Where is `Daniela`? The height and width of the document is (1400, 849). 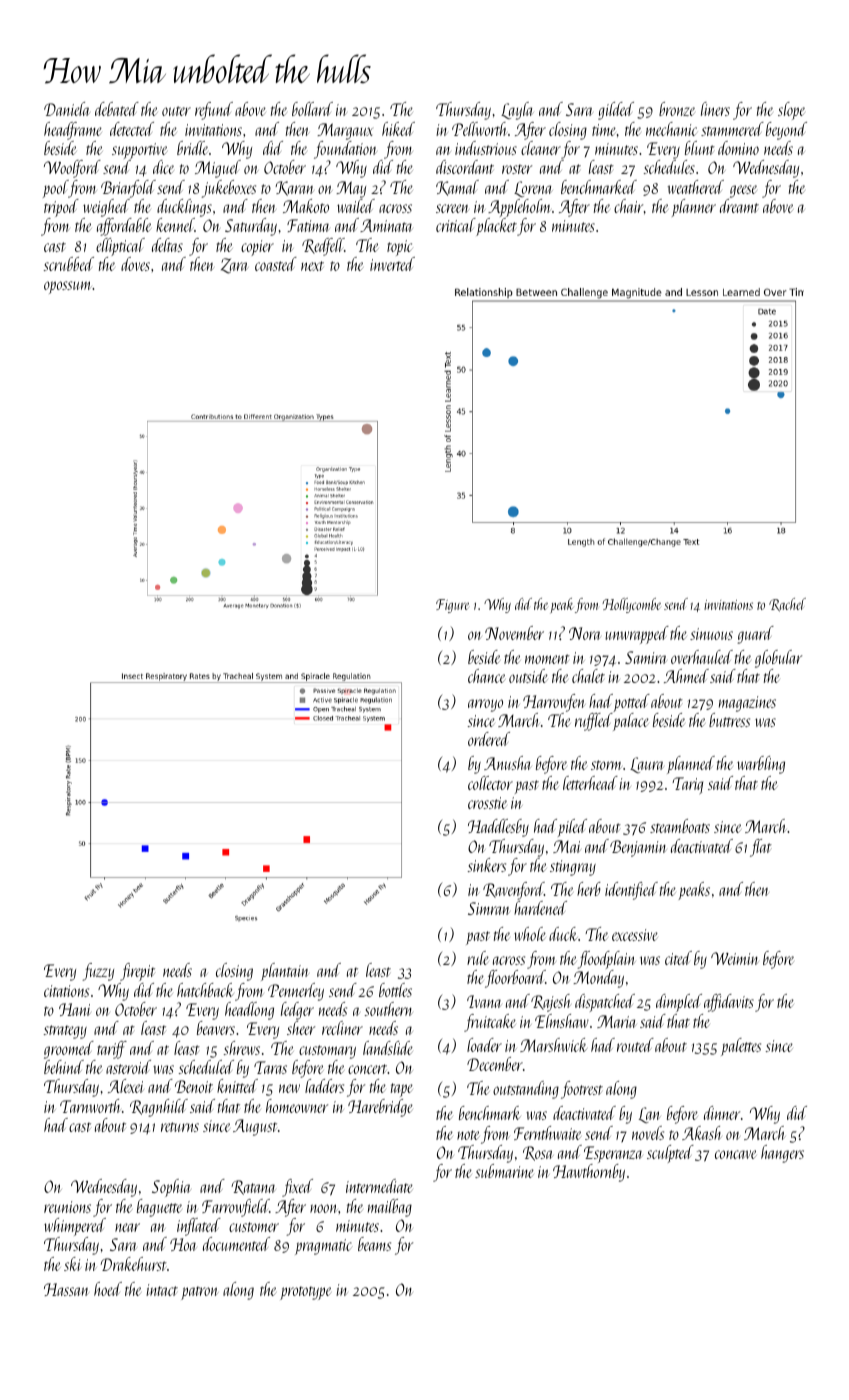
Daniela is located at coordinates (67, 109).
